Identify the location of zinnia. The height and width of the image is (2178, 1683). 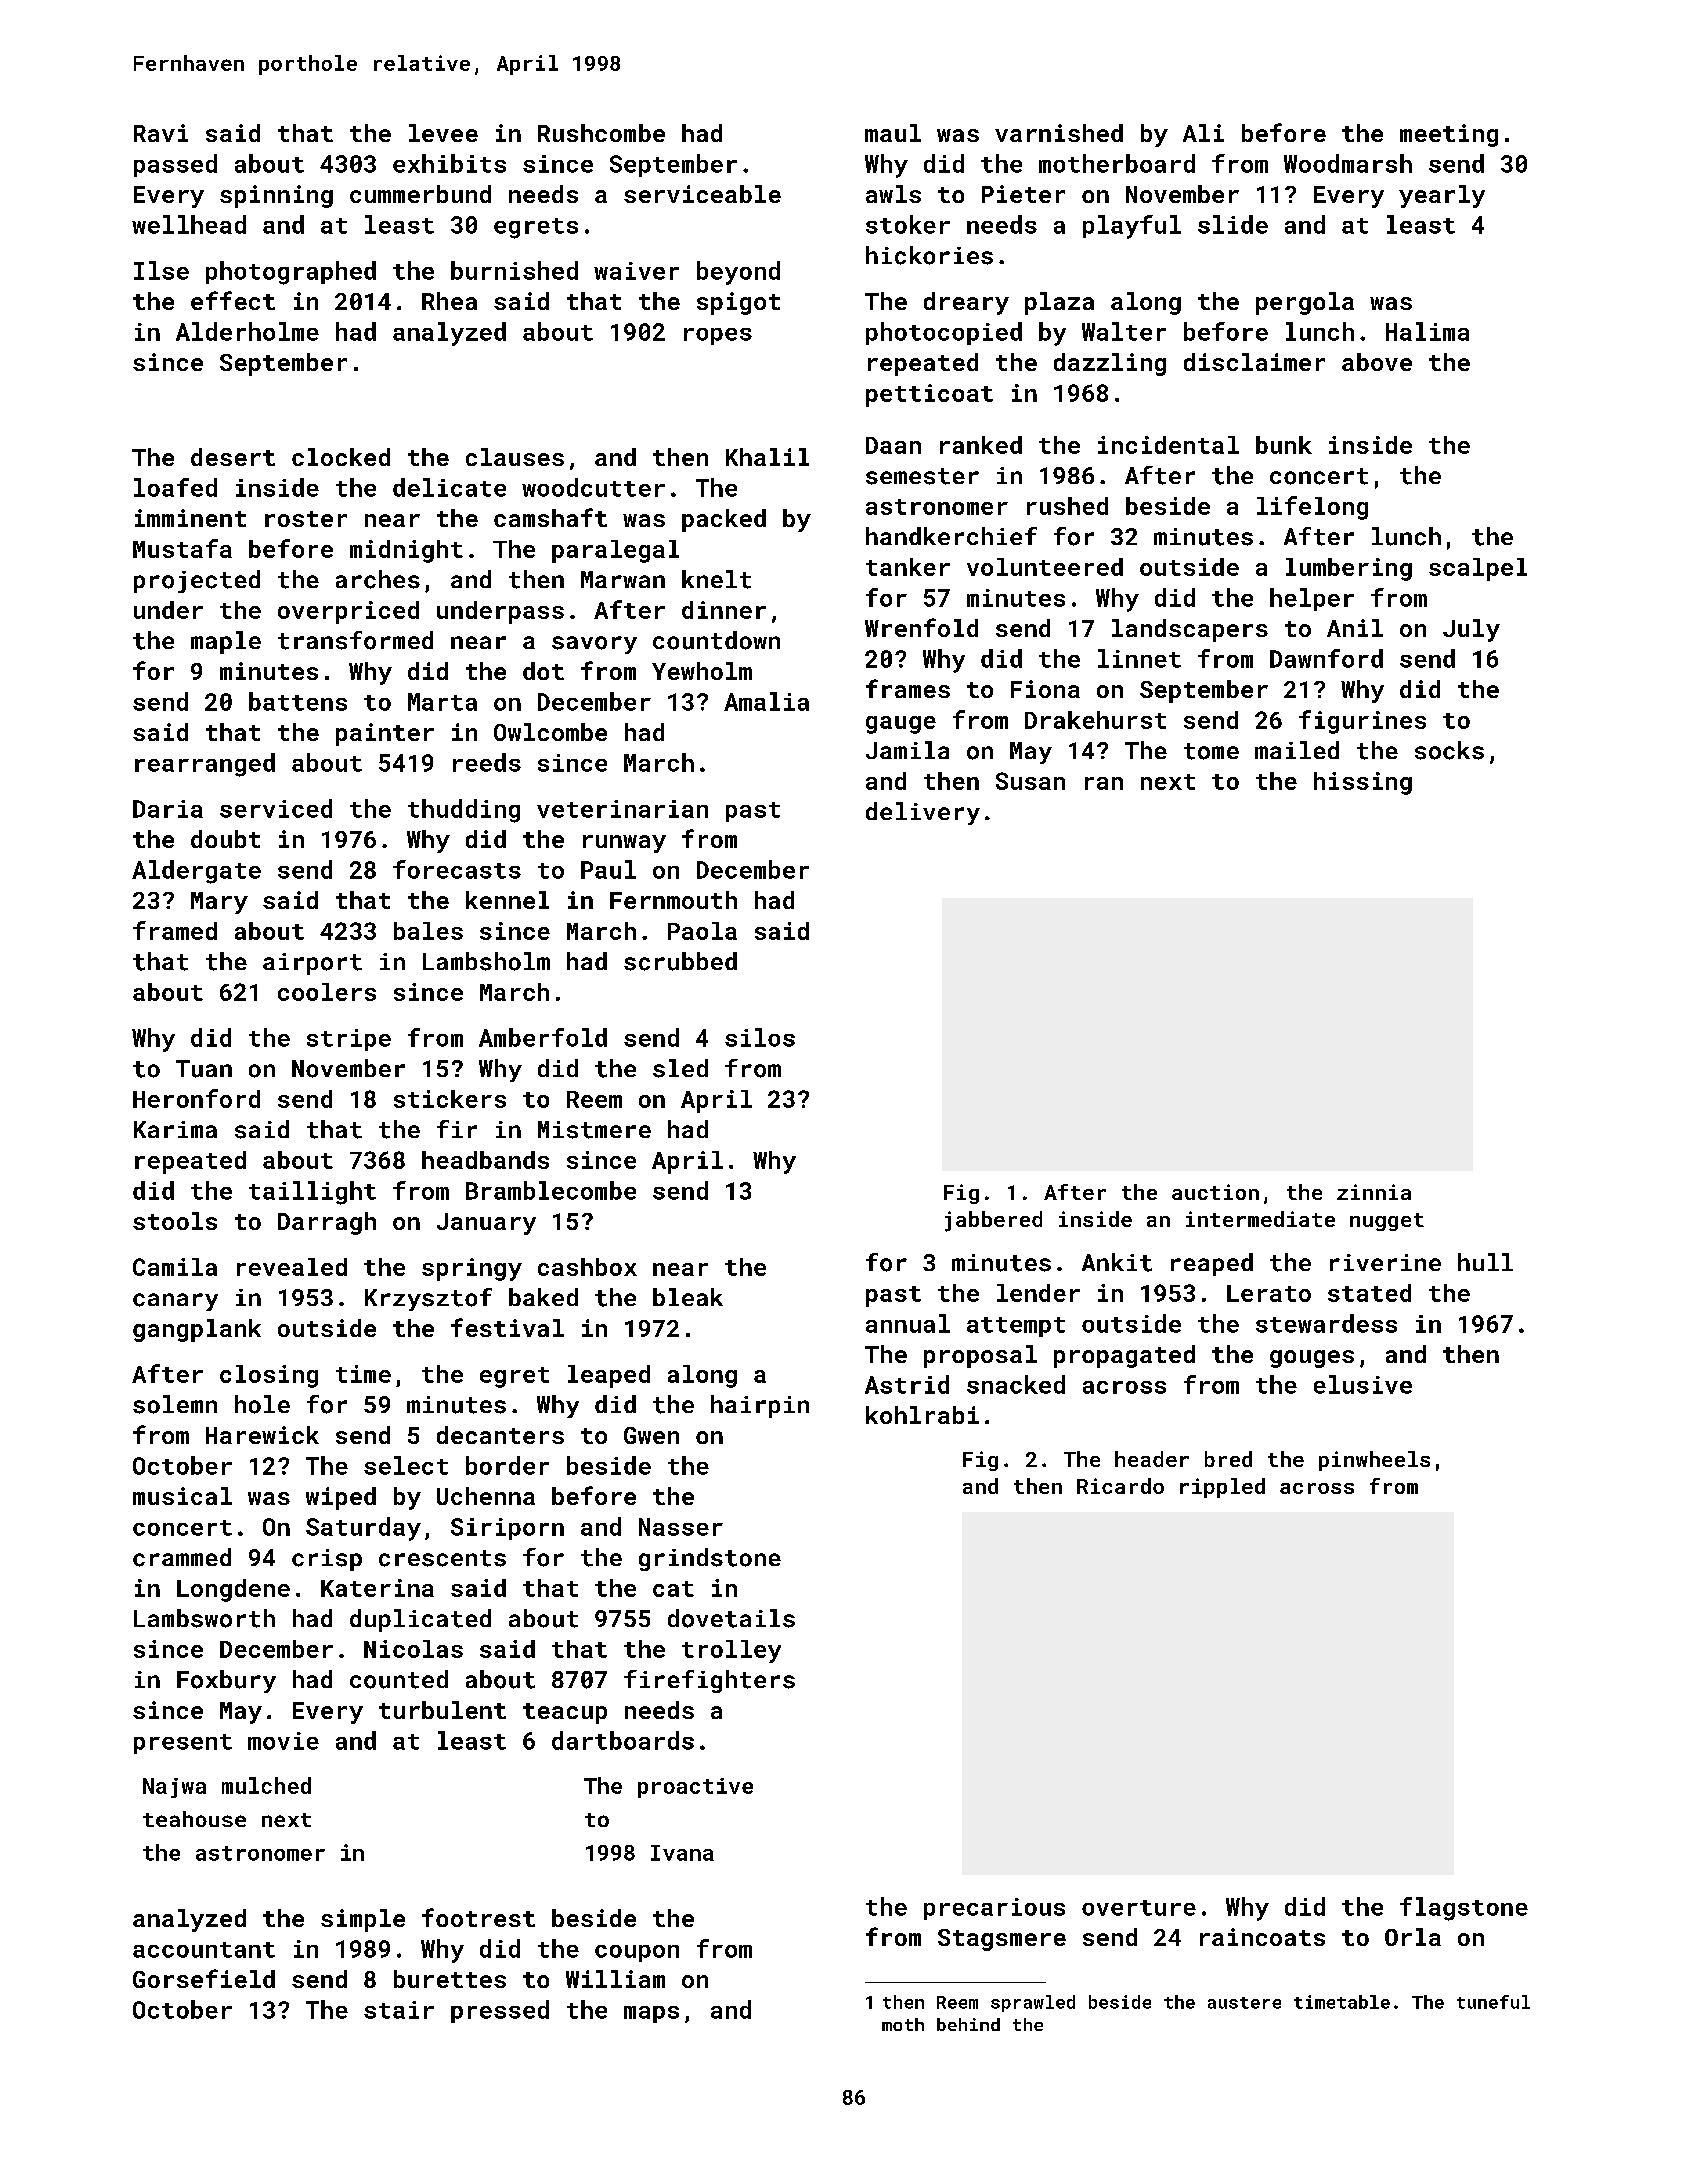
(1374, 1192).
